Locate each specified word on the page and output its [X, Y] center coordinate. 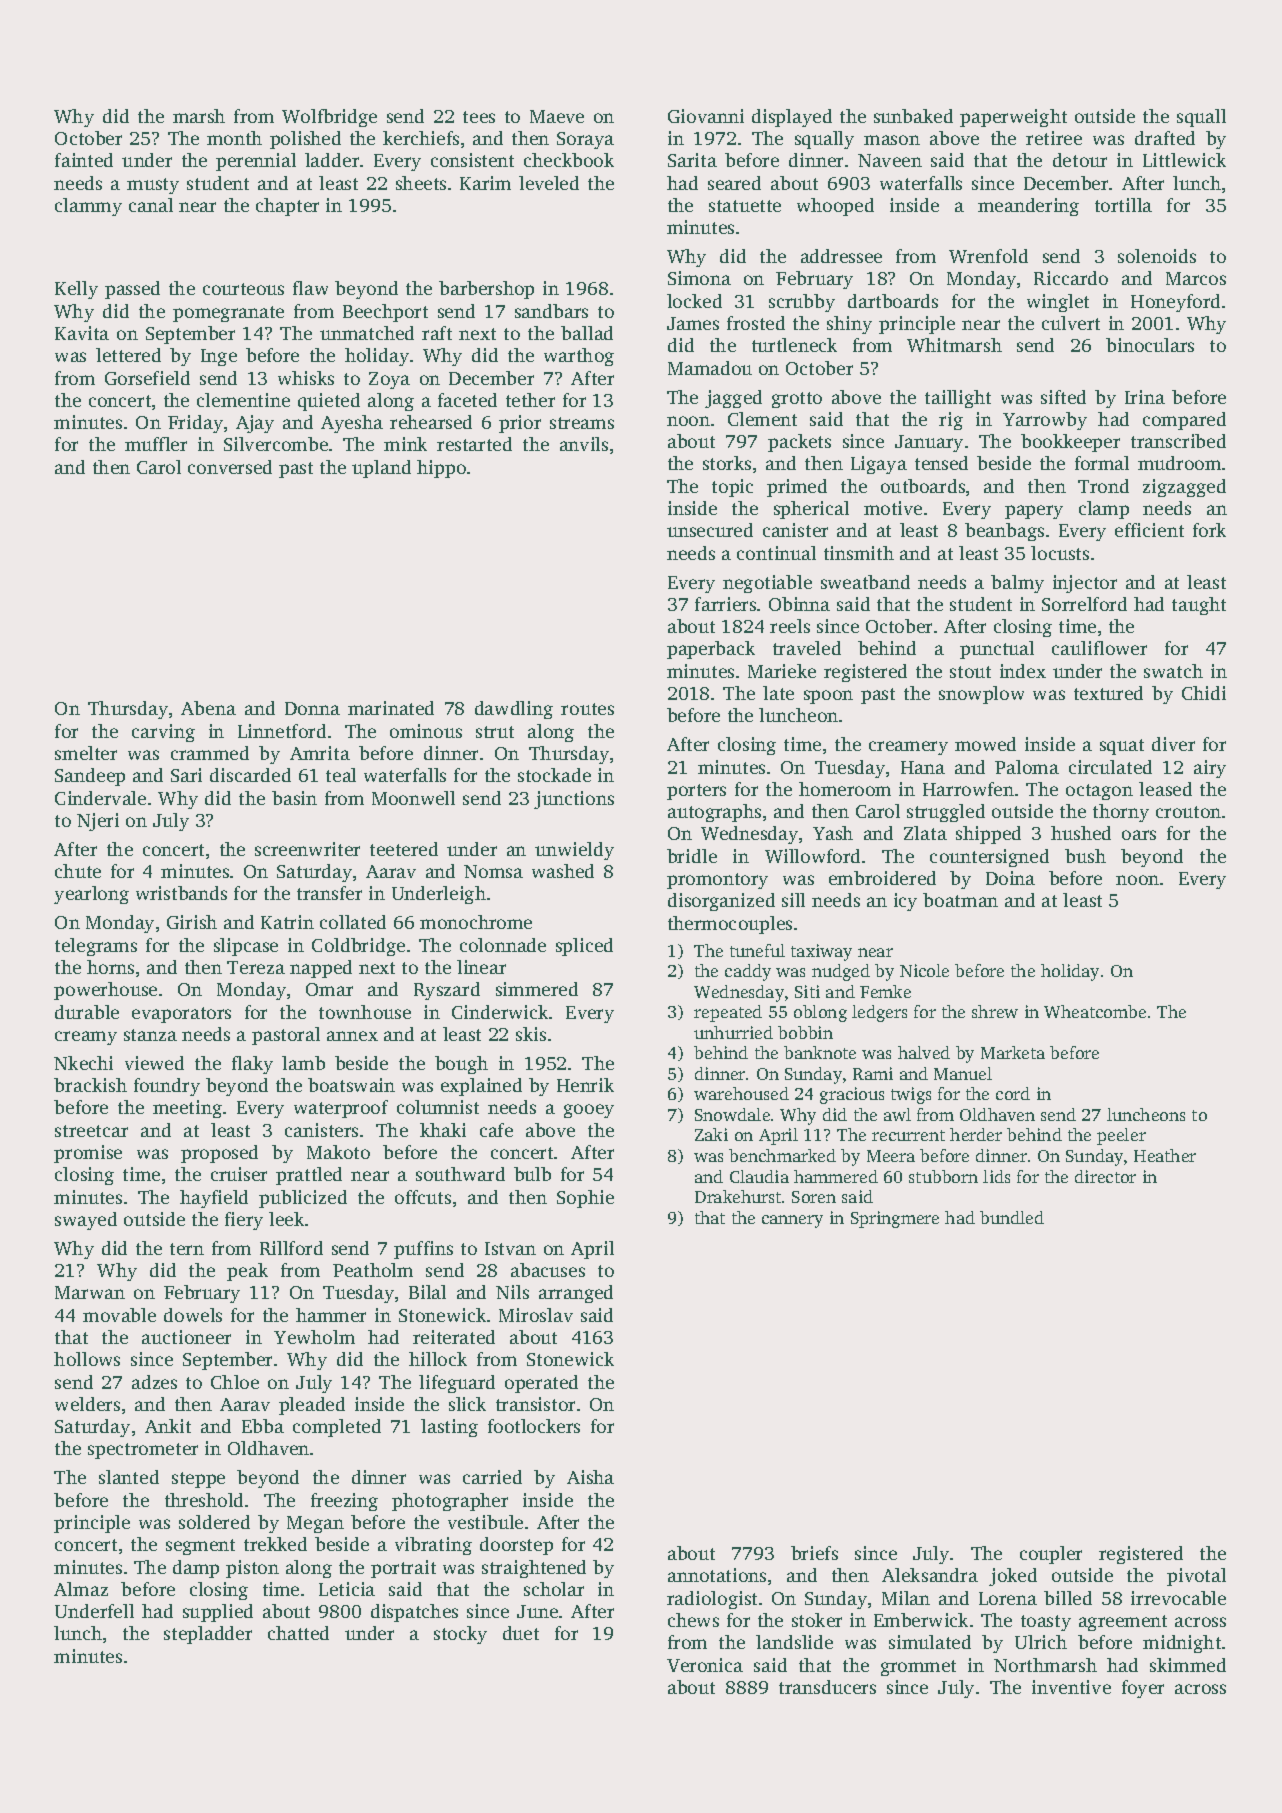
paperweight [1013, 118]
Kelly [76, 290]
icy [905, 902]
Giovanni [706, 116]
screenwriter [307, 849]
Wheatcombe [1095, 1011]
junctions [574, 800]
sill [793, 900]
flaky [252, 1065]
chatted [298, 1633]
